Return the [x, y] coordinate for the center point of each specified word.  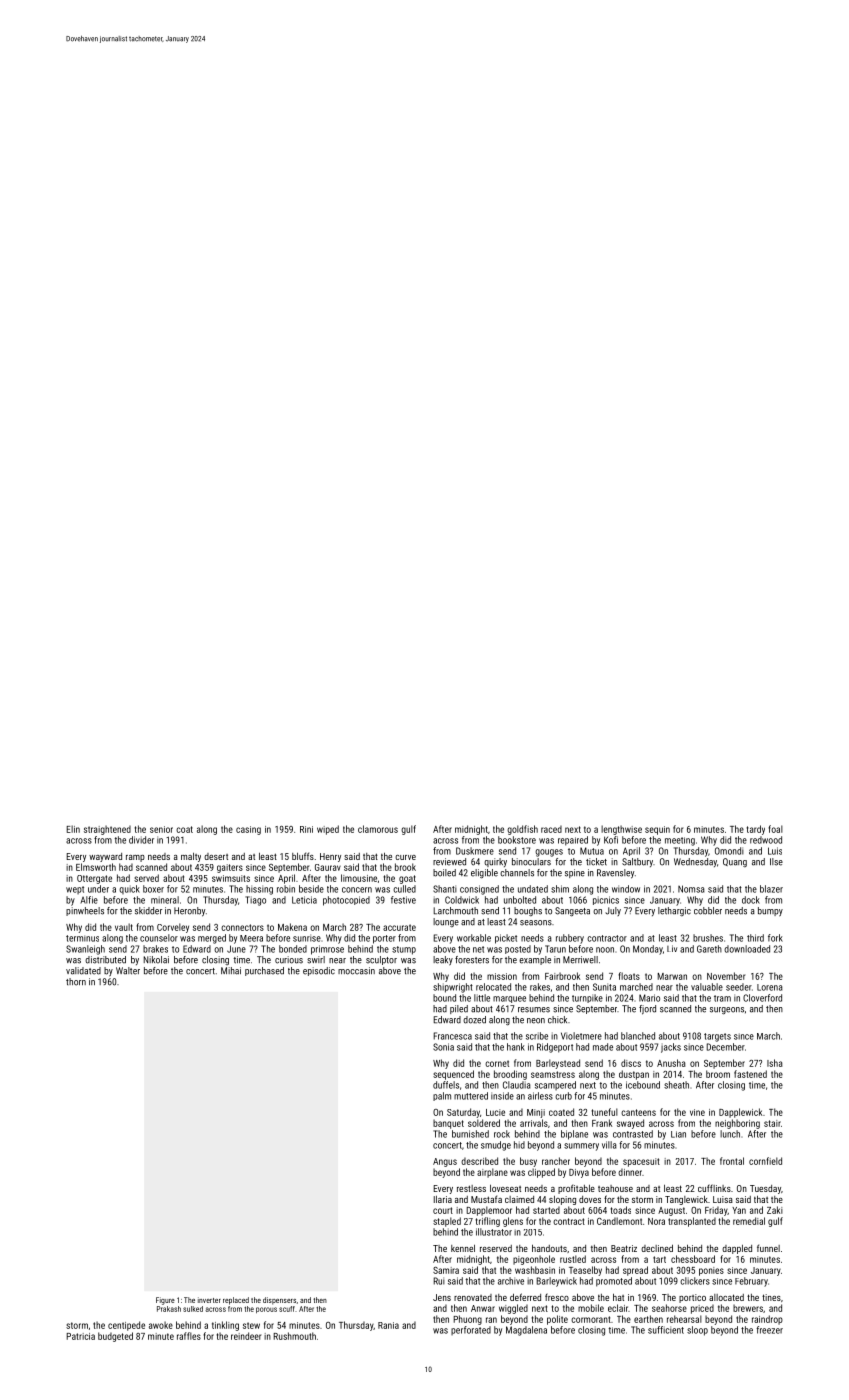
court [443, 1210]
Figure [165, 1301]
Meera [251, 938]
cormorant [591, 1319]
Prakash [169, 1309]
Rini [306, 829]
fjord [647, 1010]
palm [442, 1096]
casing [248, 830]
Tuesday [765, 1189]
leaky [443, 960]
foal [775, 829]
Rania [388, 1325]
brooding [510, 1075]
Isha [774, 1063]
